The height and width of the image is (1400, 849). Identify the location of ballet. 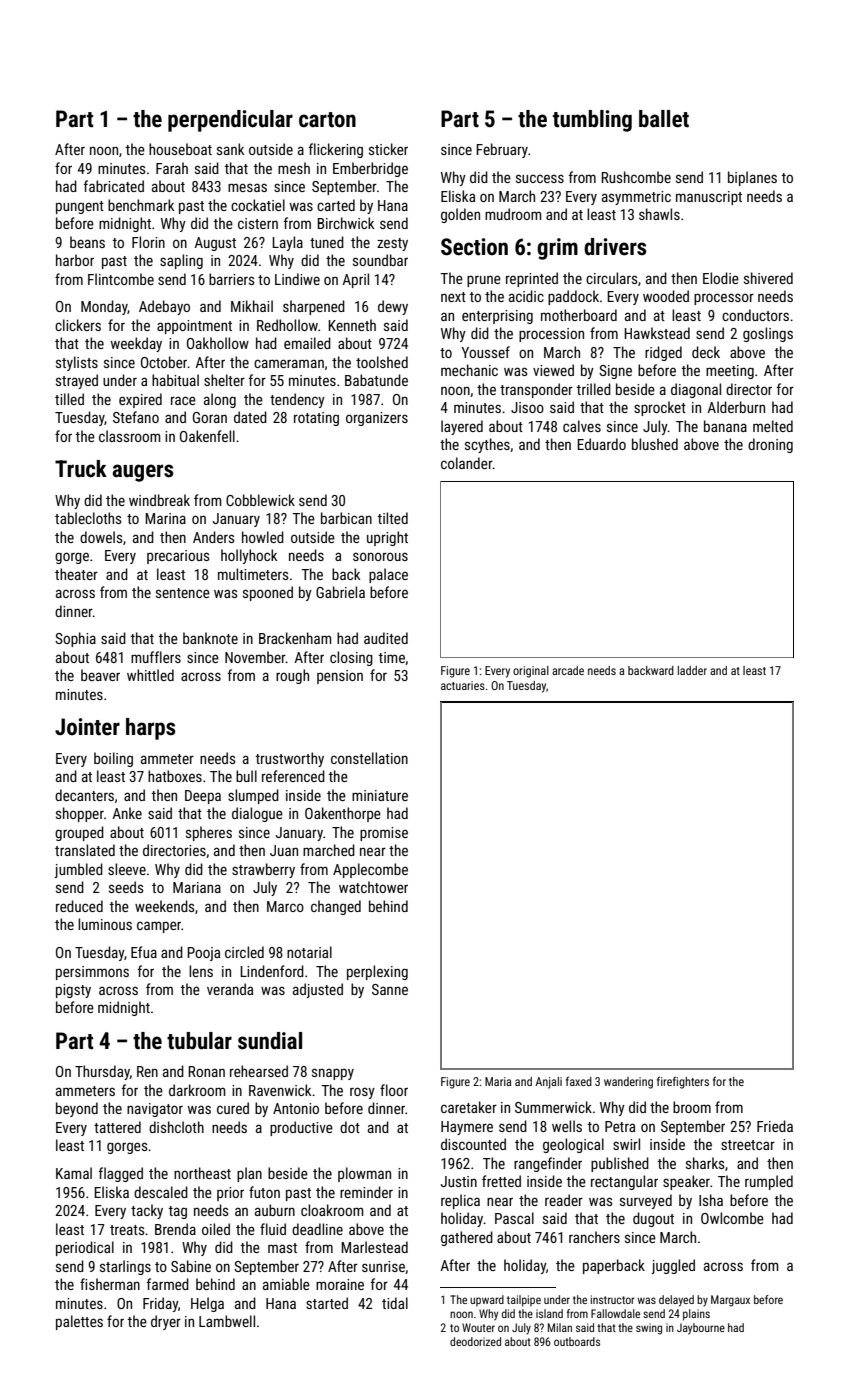
(664, 119).
